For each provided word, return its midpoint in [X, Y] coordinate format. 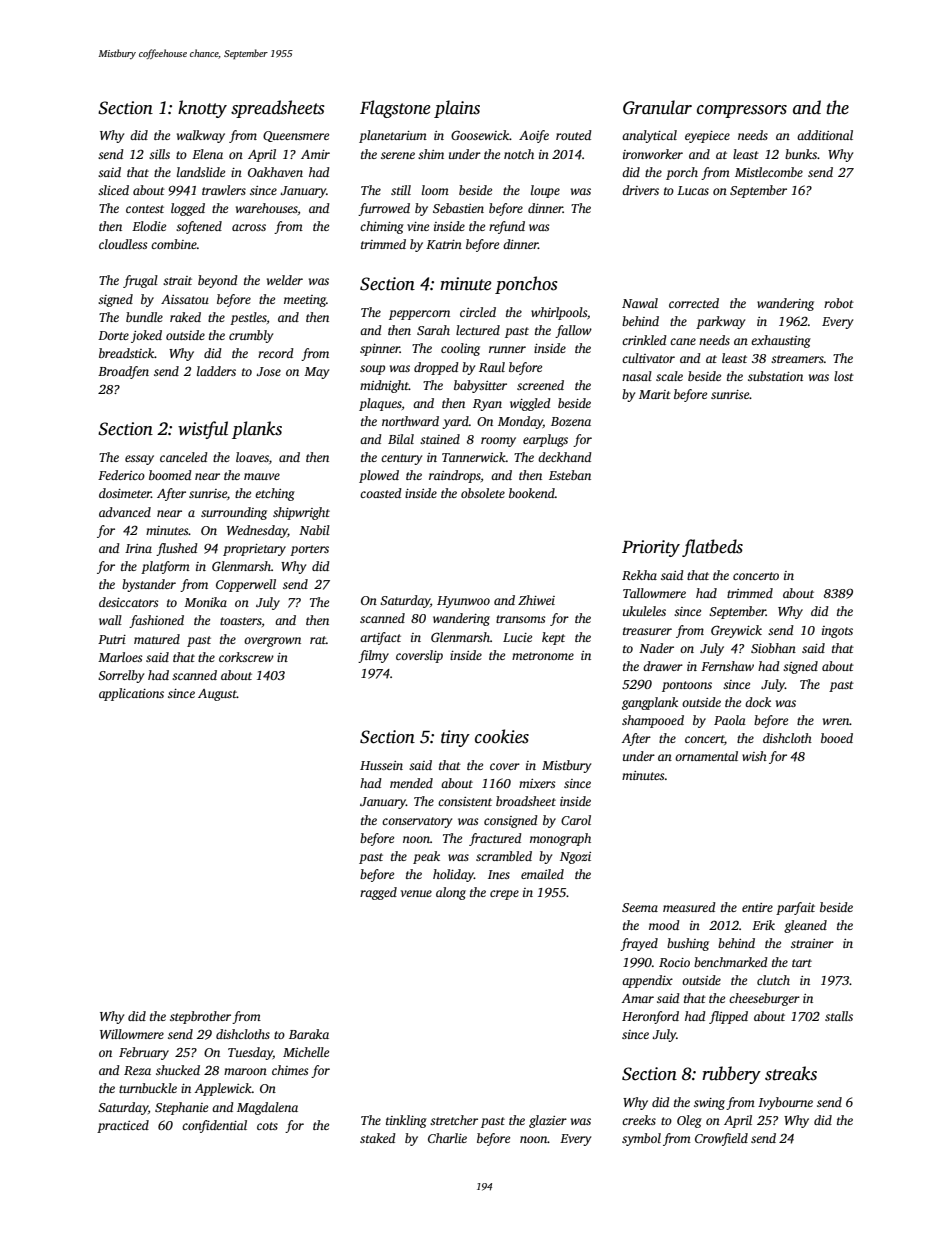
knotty [202, 109]
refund [507, 227]
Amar [637, 998]
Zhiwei [536, 600]
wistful [203, 430]
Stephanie [181, 1108]
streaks [791, 1073]
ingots [837, 632]
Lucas [693, 190]
